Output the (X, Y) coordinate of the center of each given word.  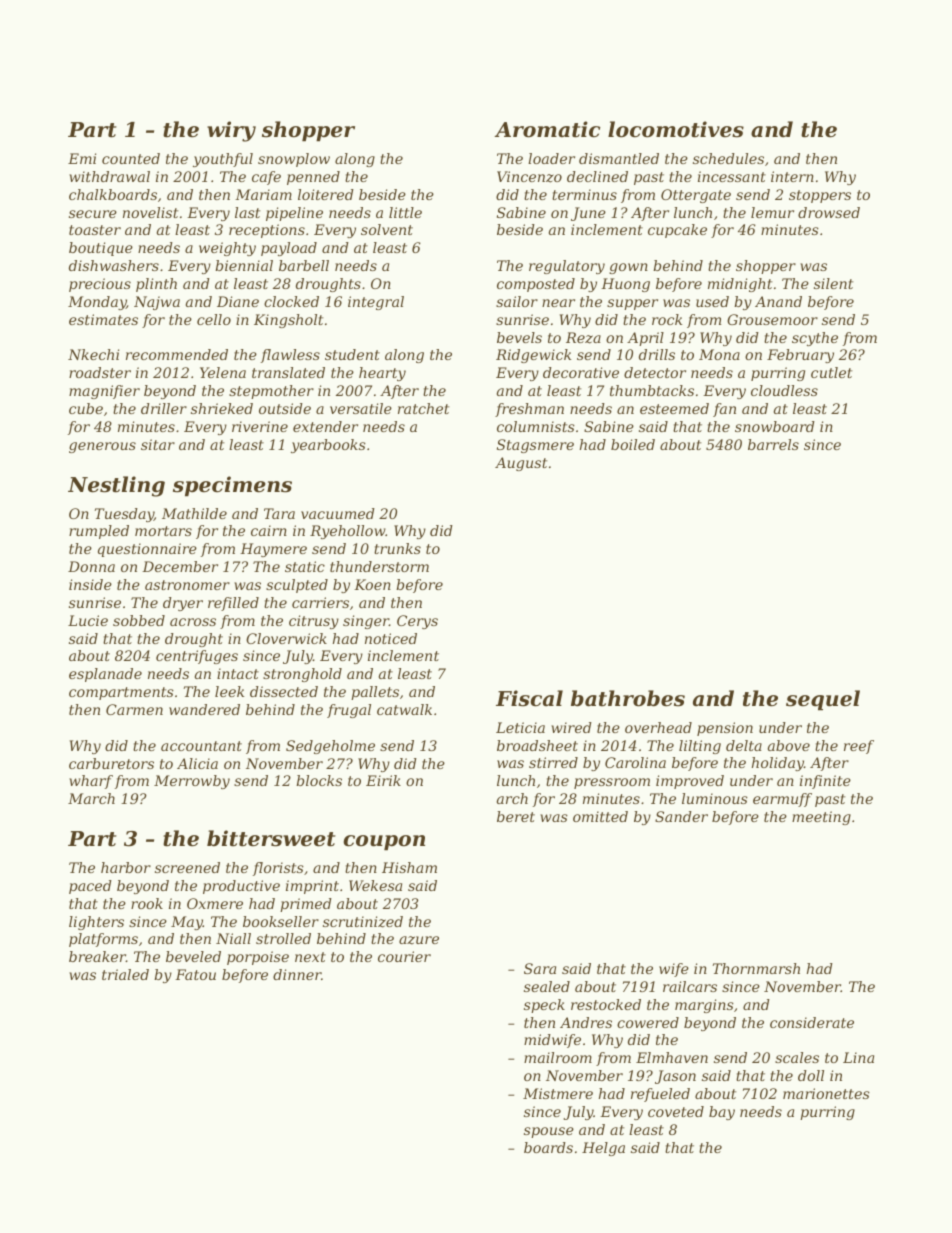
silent (833, 283)
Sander (681, 816)
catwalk (404, 709)
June (588, 214)
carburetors (111, 763)
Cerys (417, 622)
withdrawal (109, 176)
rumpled (99, 532)
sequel (823, 700)
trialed (125, 974)
